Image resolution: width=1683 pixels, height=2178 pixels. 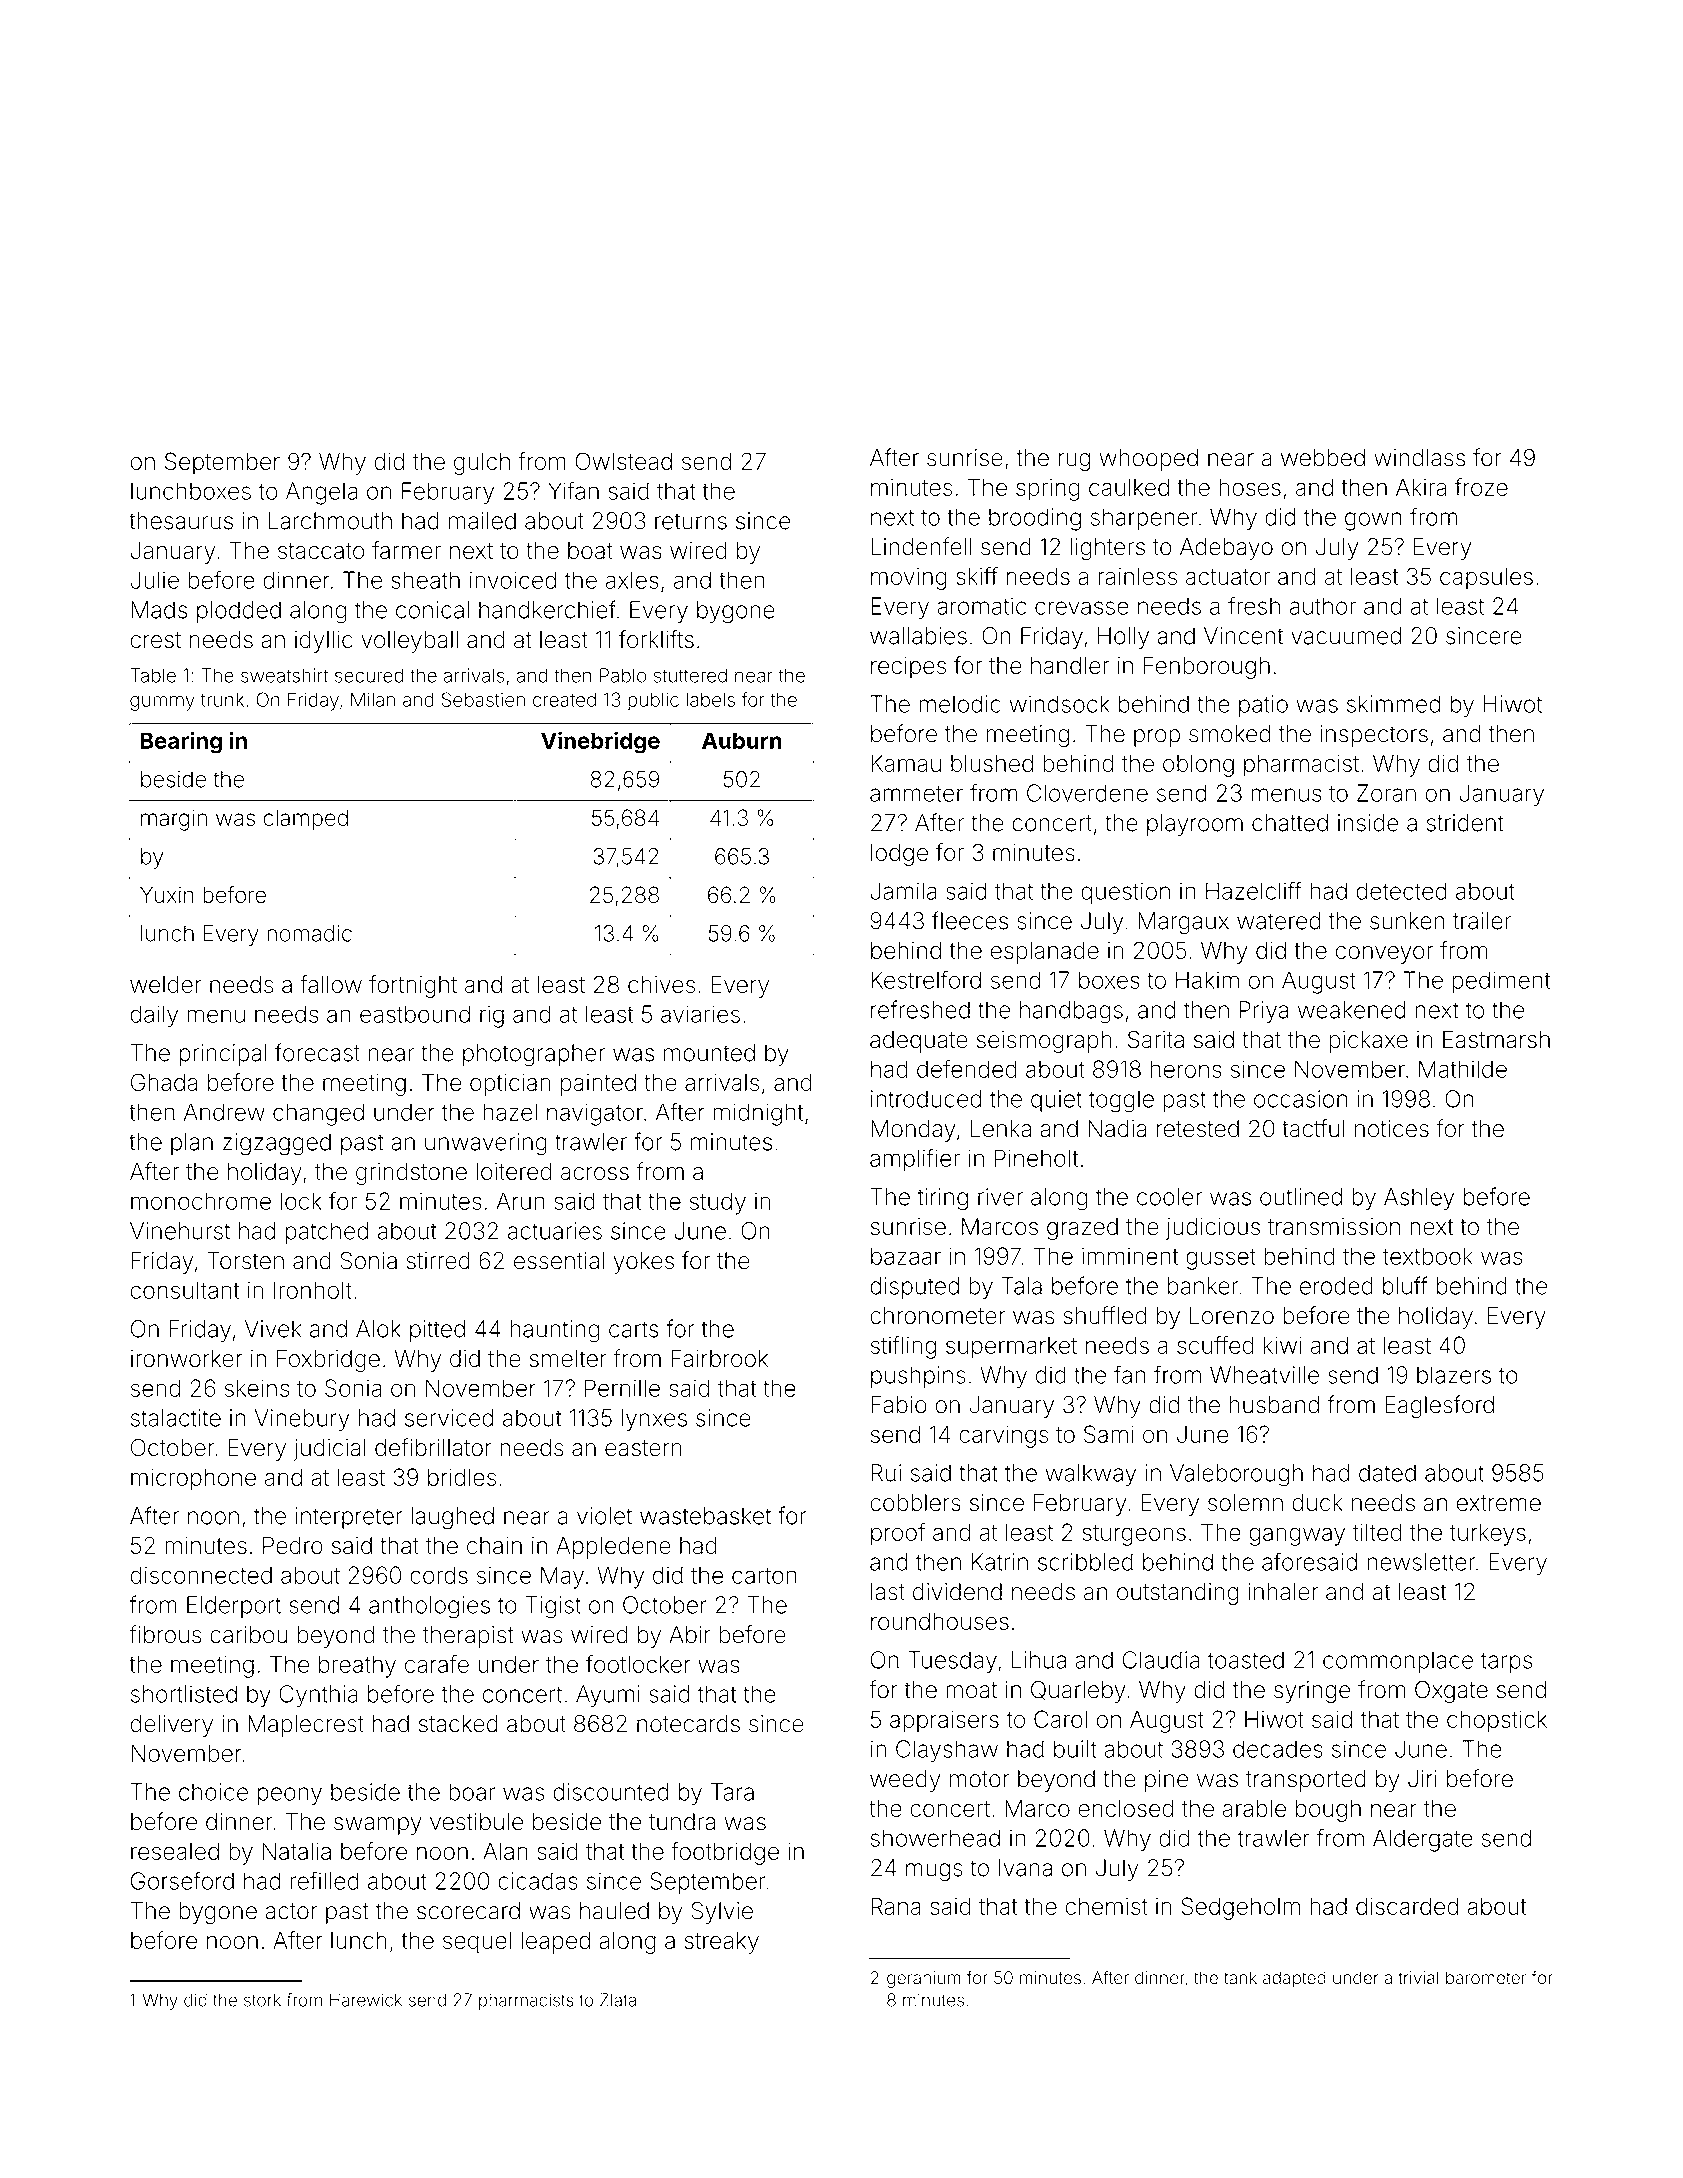 What do you see at coordinates (366, 2000) in the screenshot?
I see `Harewick` at bounding box center [366, 2000].
